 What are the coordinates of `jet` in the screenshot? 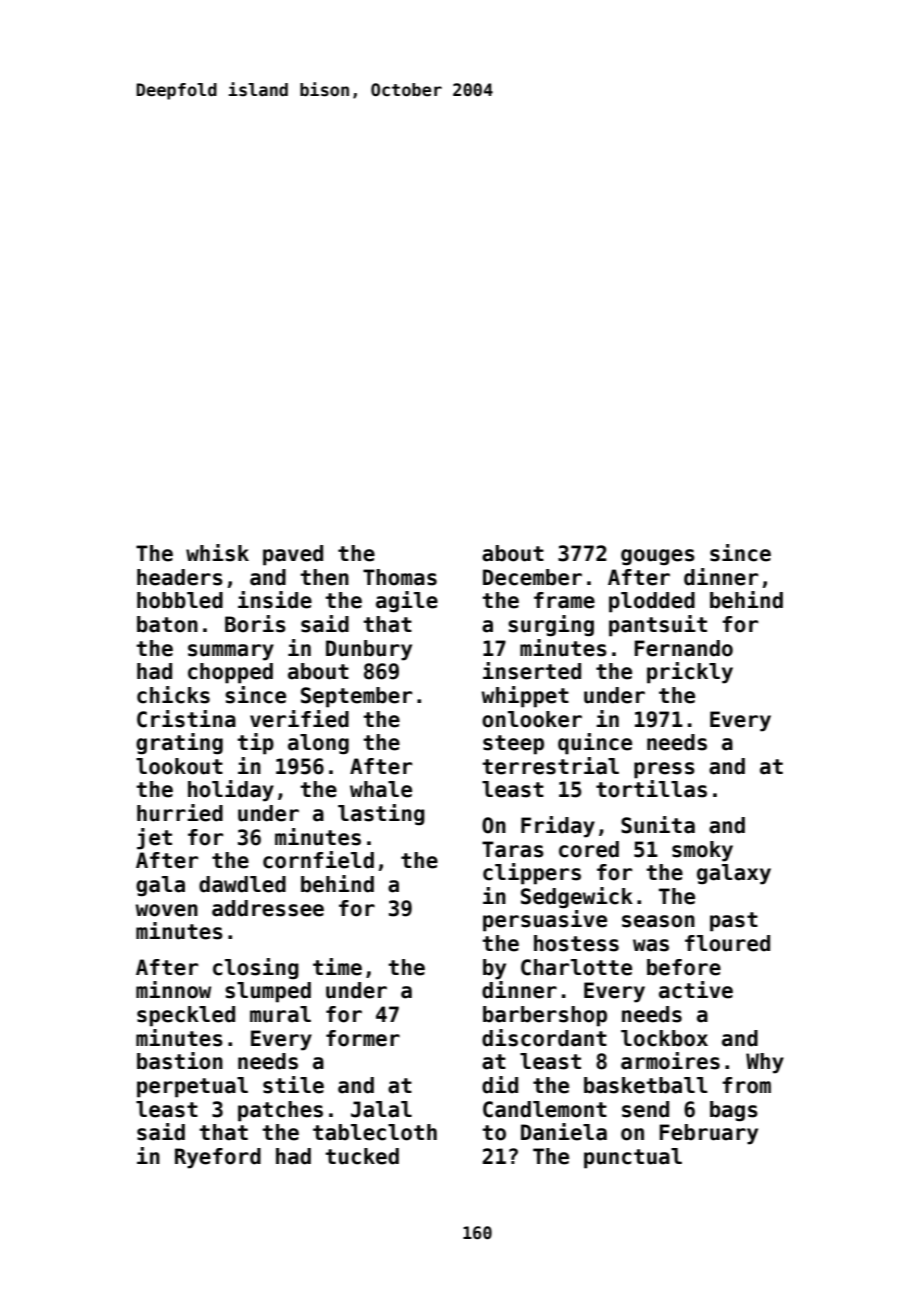 It's located at (154, 839).
